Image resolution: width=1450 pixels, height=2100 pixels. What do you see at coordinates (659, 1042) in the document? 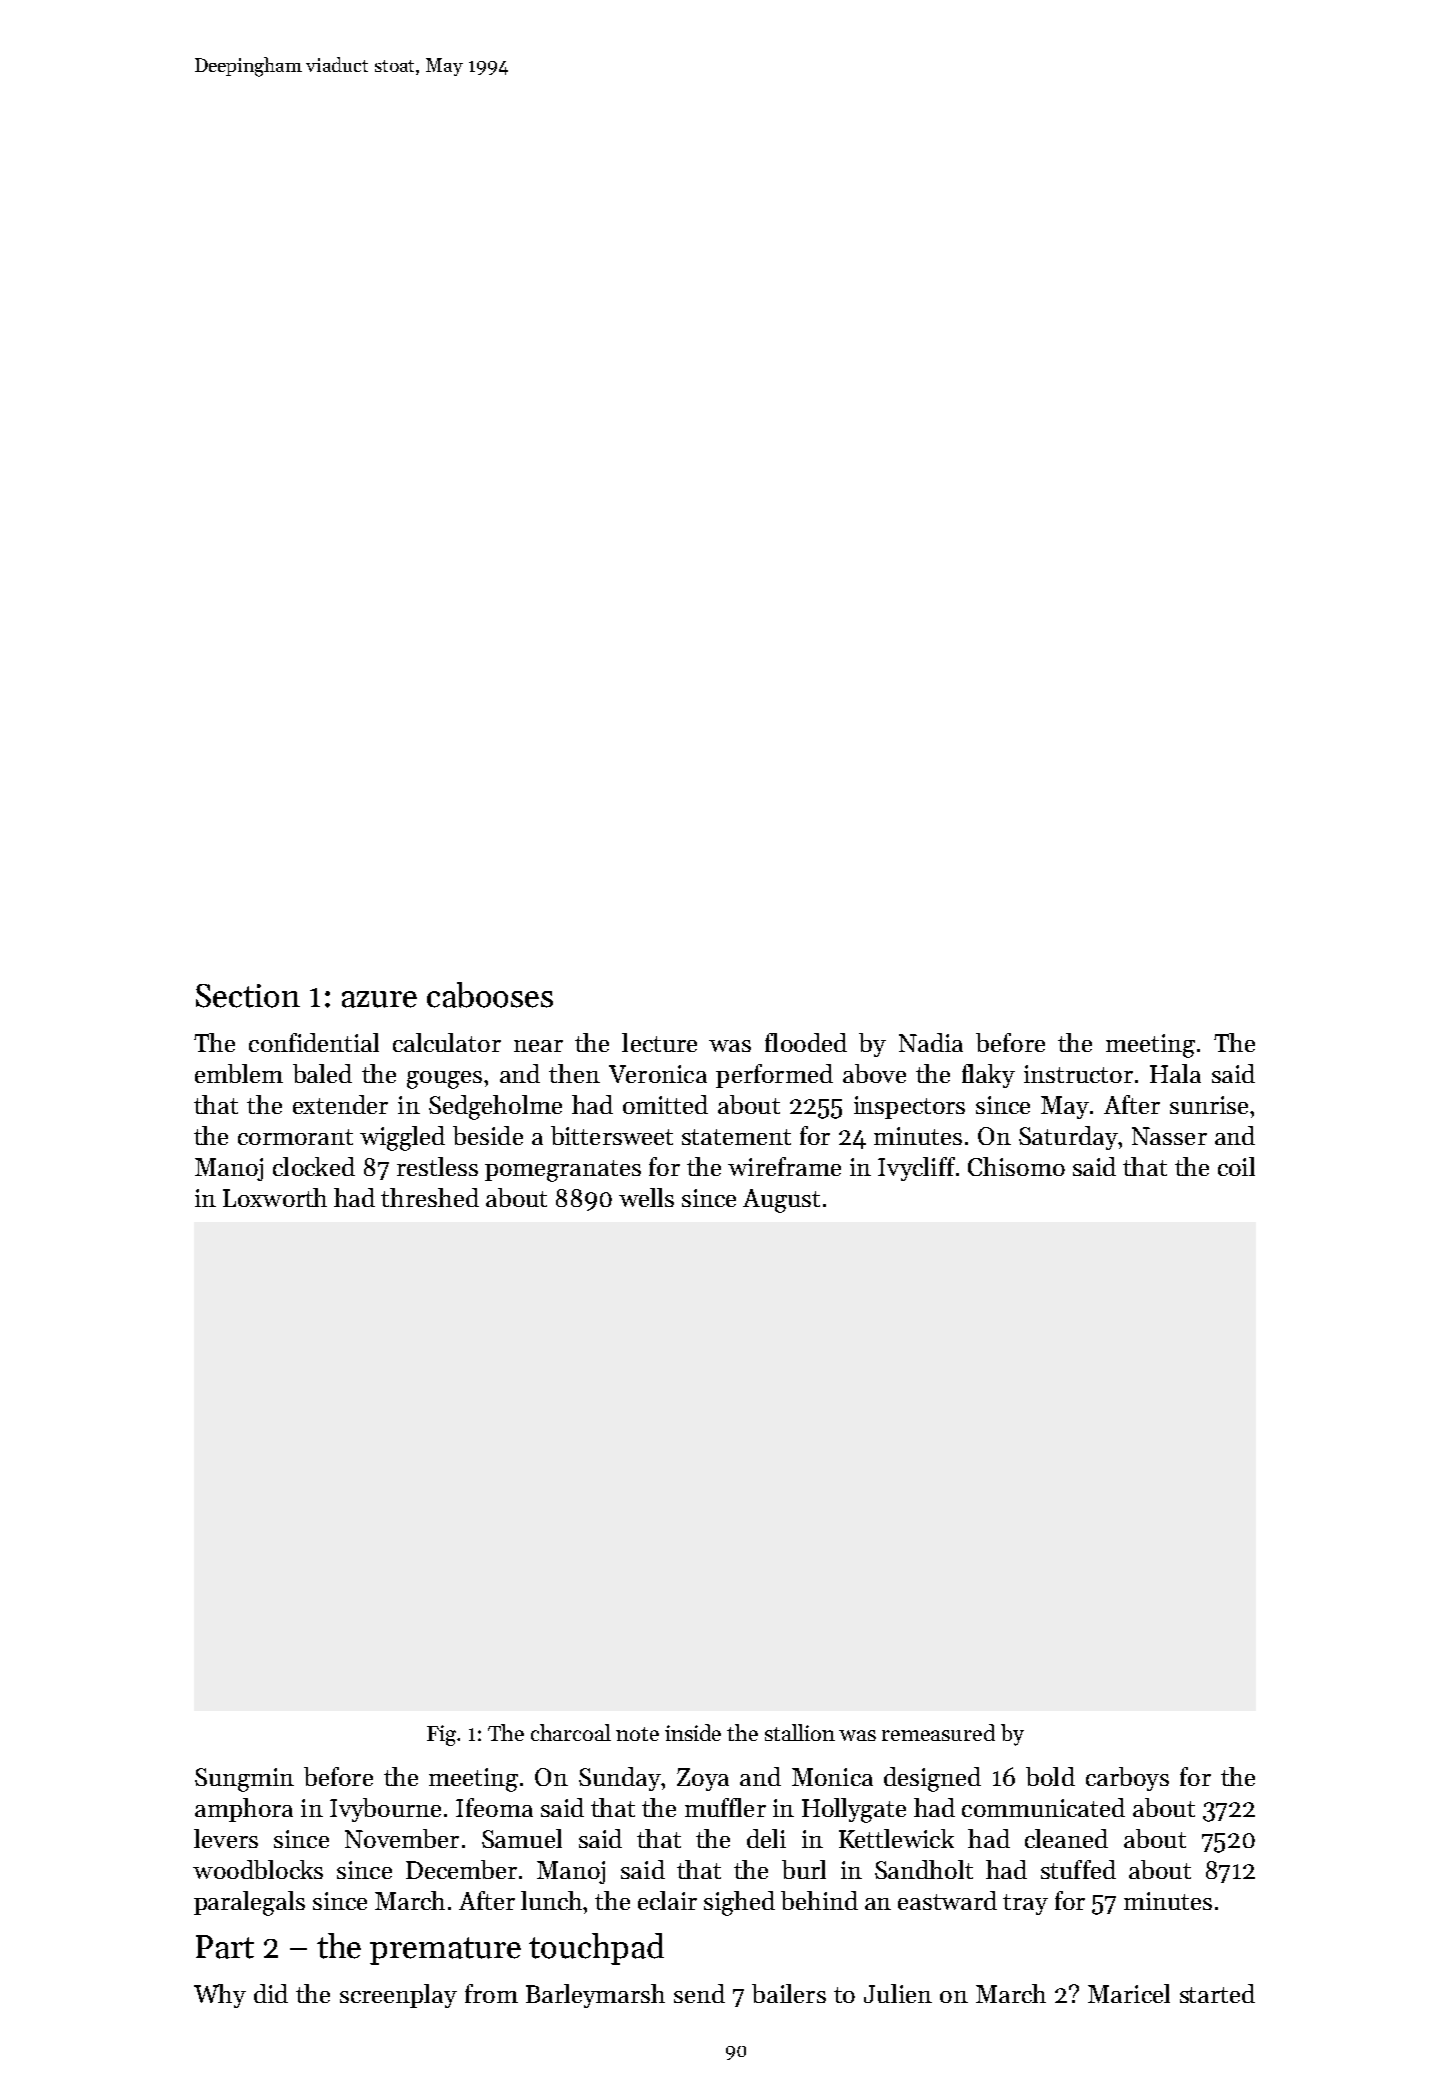
I see `lecture` at bounding box center [659, 1042].
